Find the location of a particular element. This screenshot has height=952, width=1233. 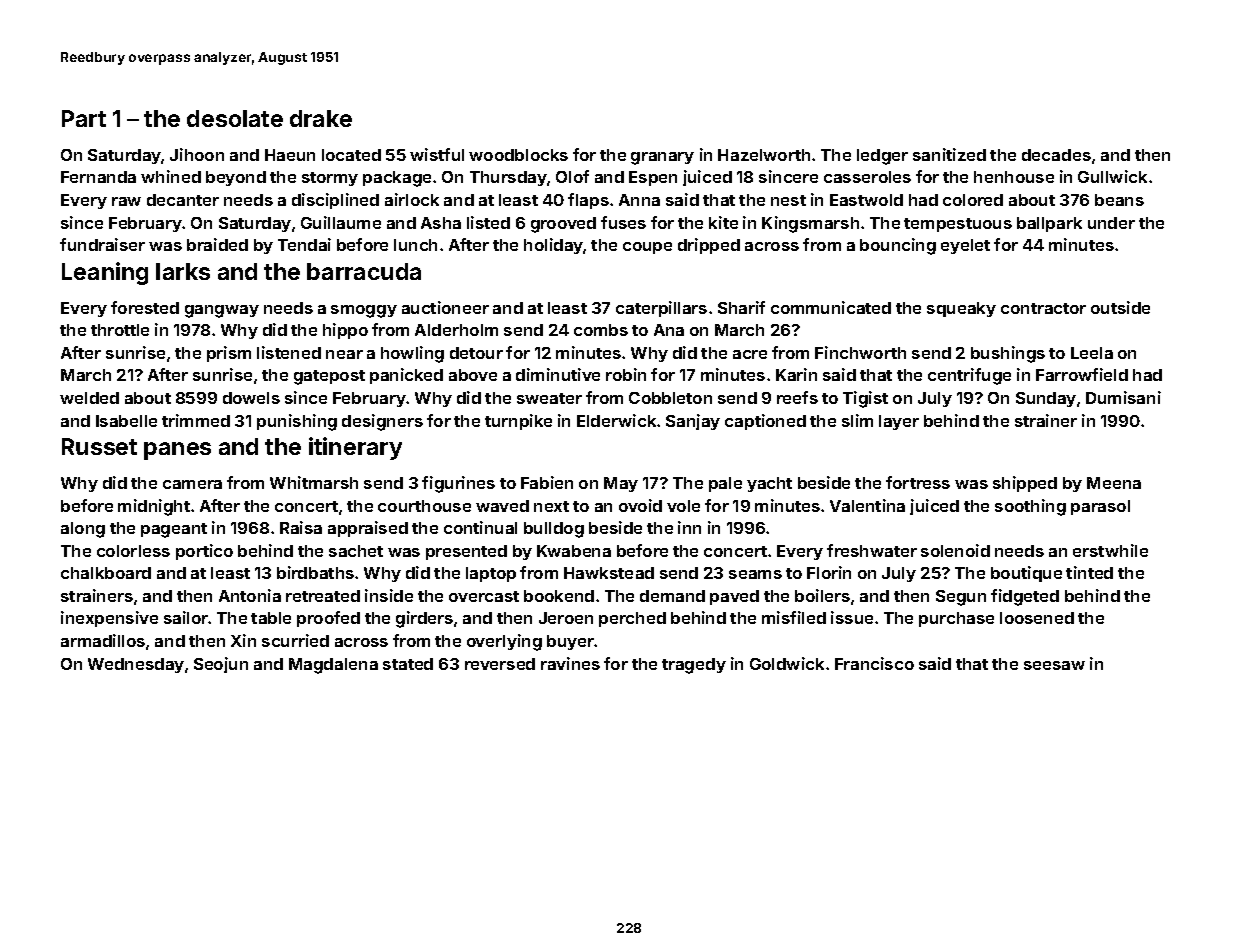

sweater is located at coordinates (549, 398).
